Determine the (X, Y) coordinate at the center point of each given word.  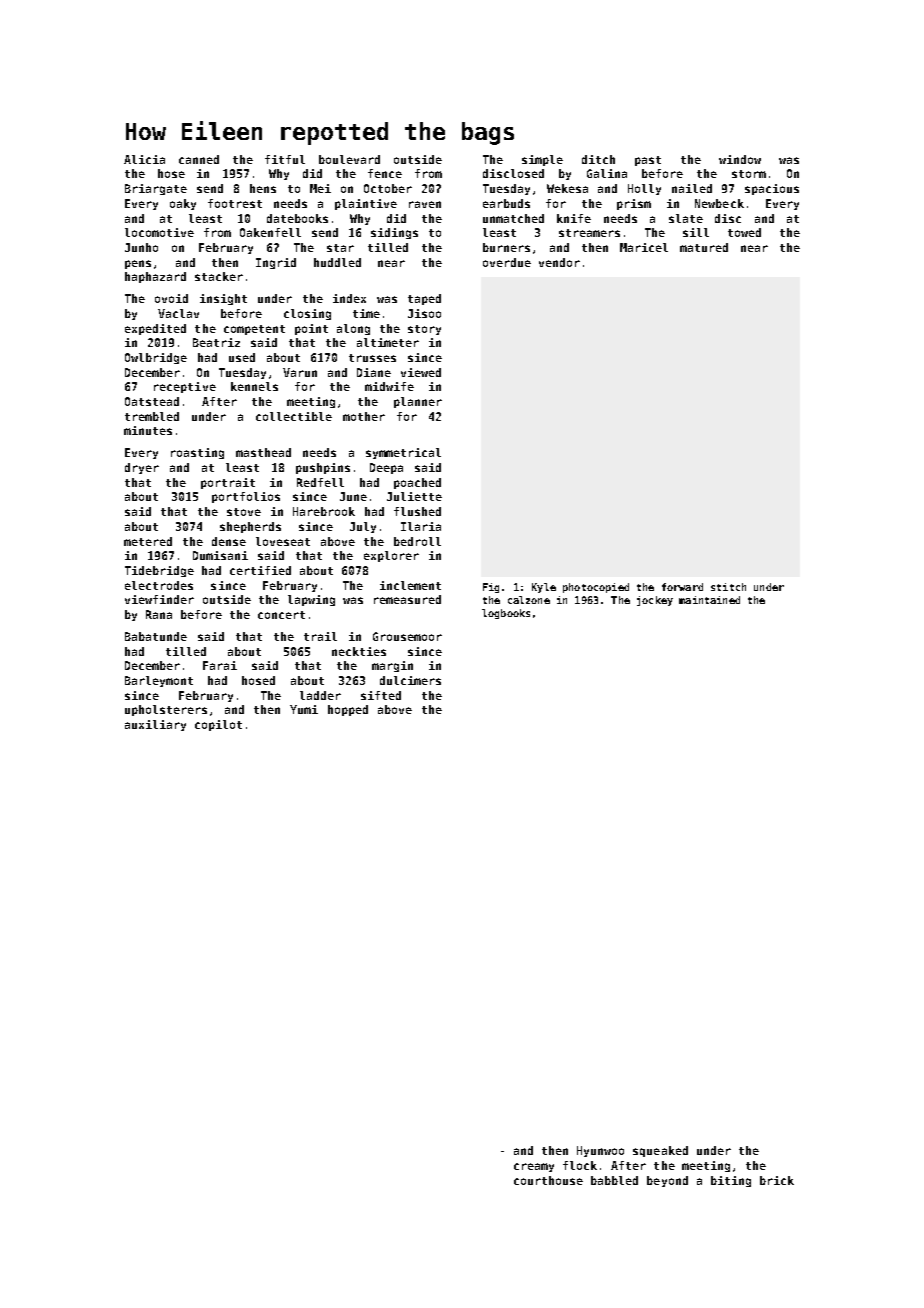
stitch (728, 587)
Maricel (644, 247)
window (740, 159)
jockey (655, 601)
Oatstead (152, 401)
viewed (421, 372)
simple (542, 160)
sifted (381, 695)
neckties (359, 651)
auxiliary (155, 725)
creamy (534, 1167)
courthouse (548, 1180)
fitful (285, 159)
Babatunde (156, 636)
